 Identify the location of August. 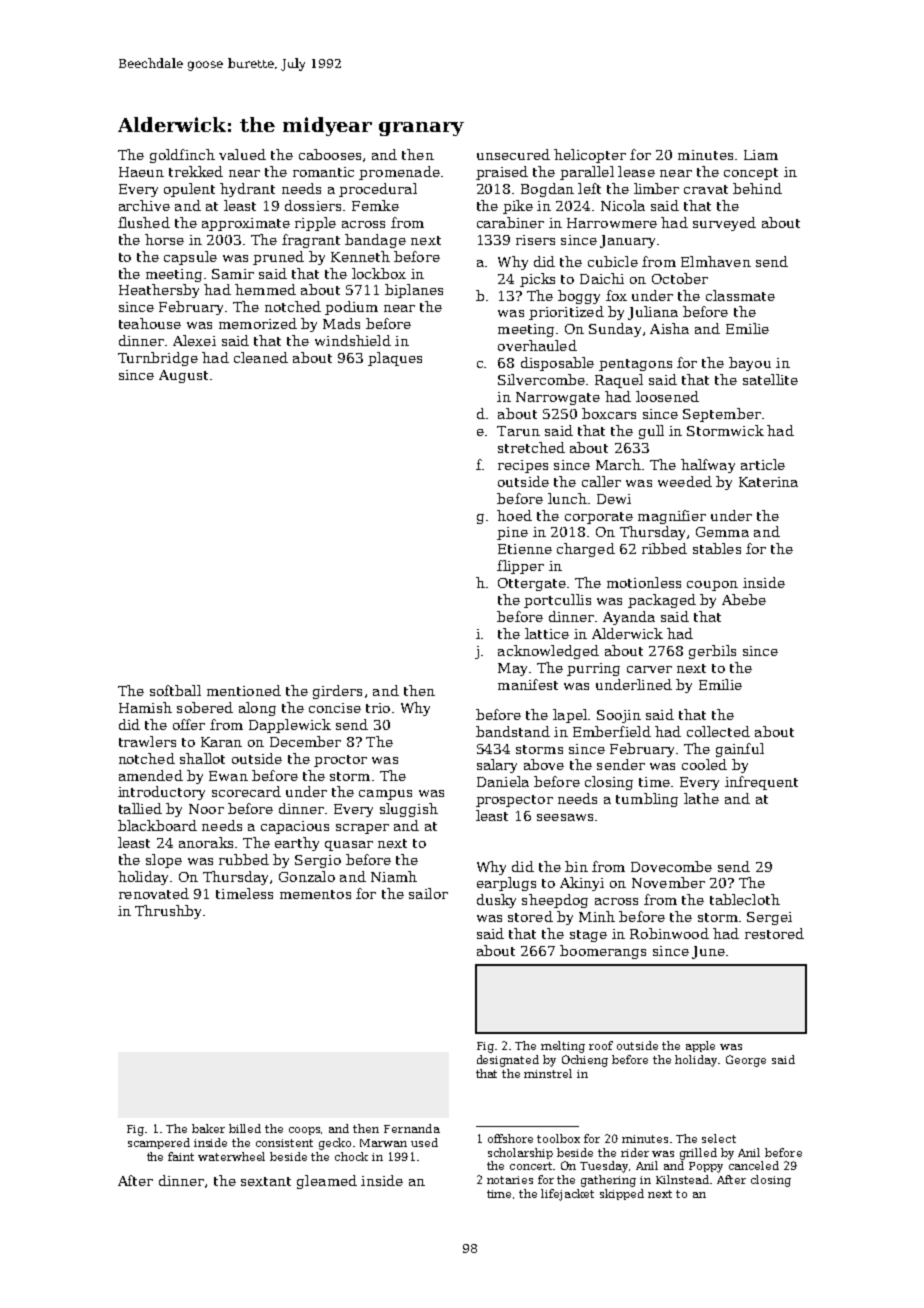
(183, 376).
